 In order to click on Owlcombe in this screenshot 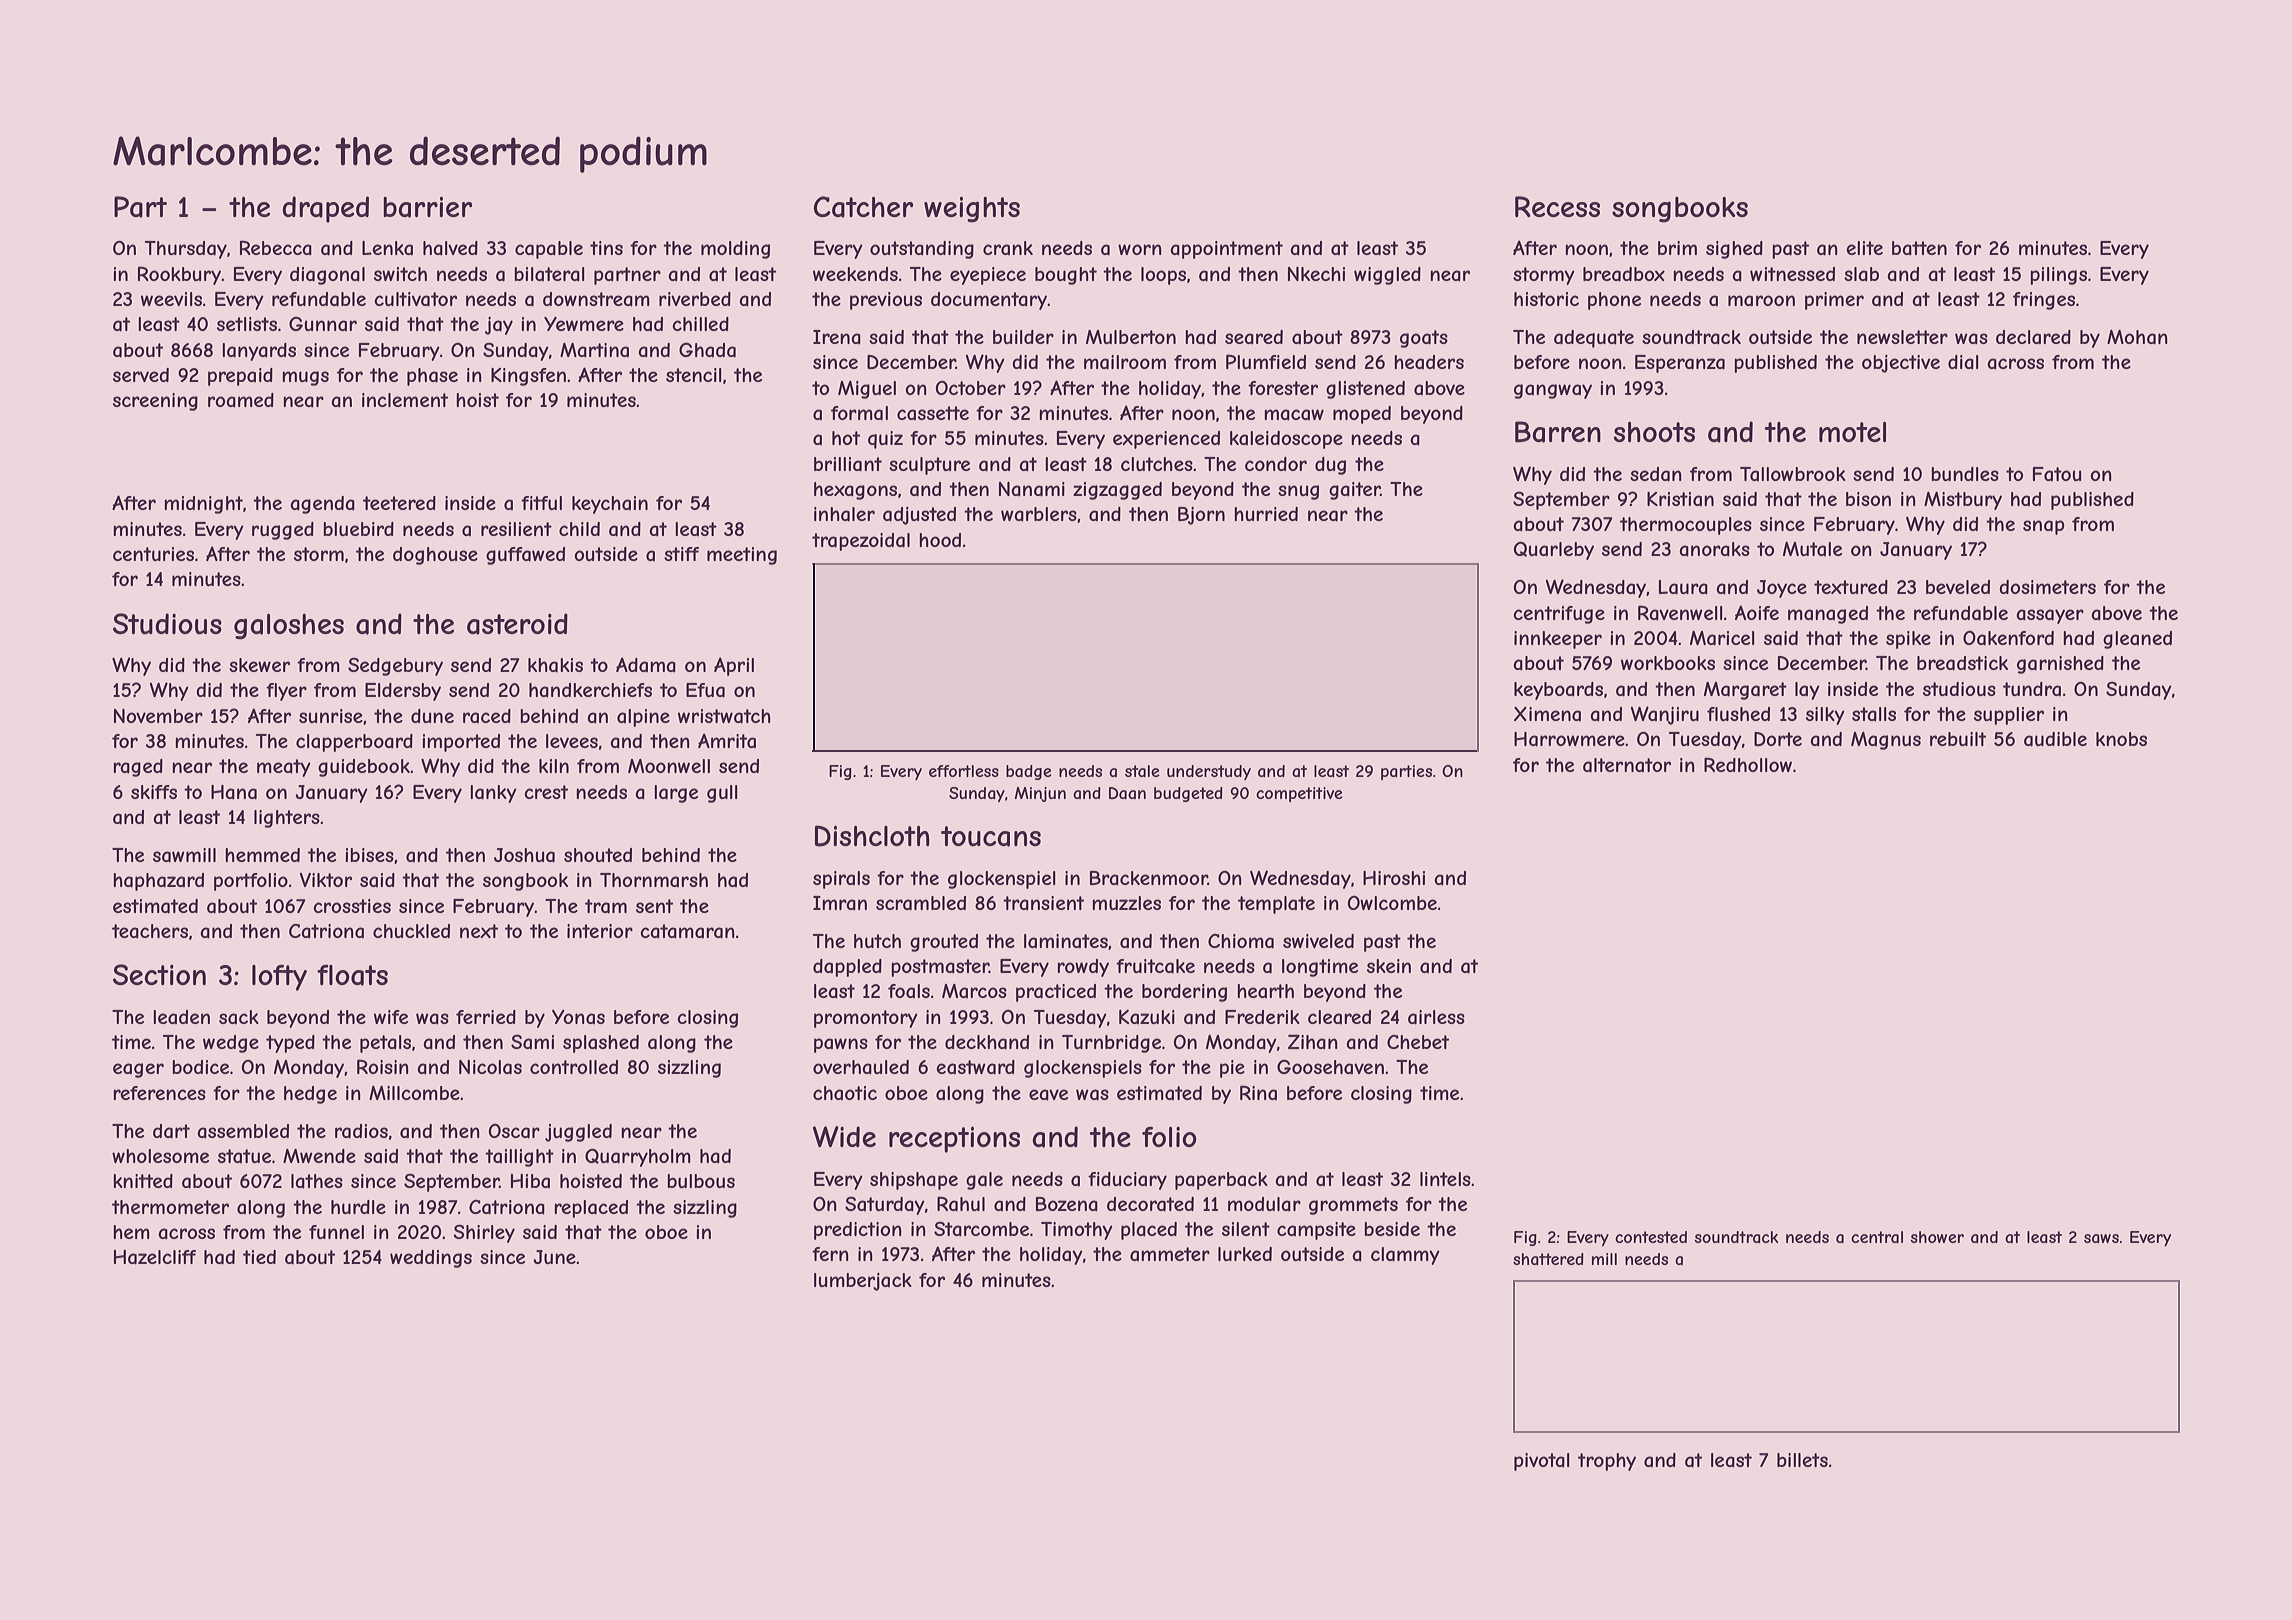, I will do `click(1392, 903)`.
